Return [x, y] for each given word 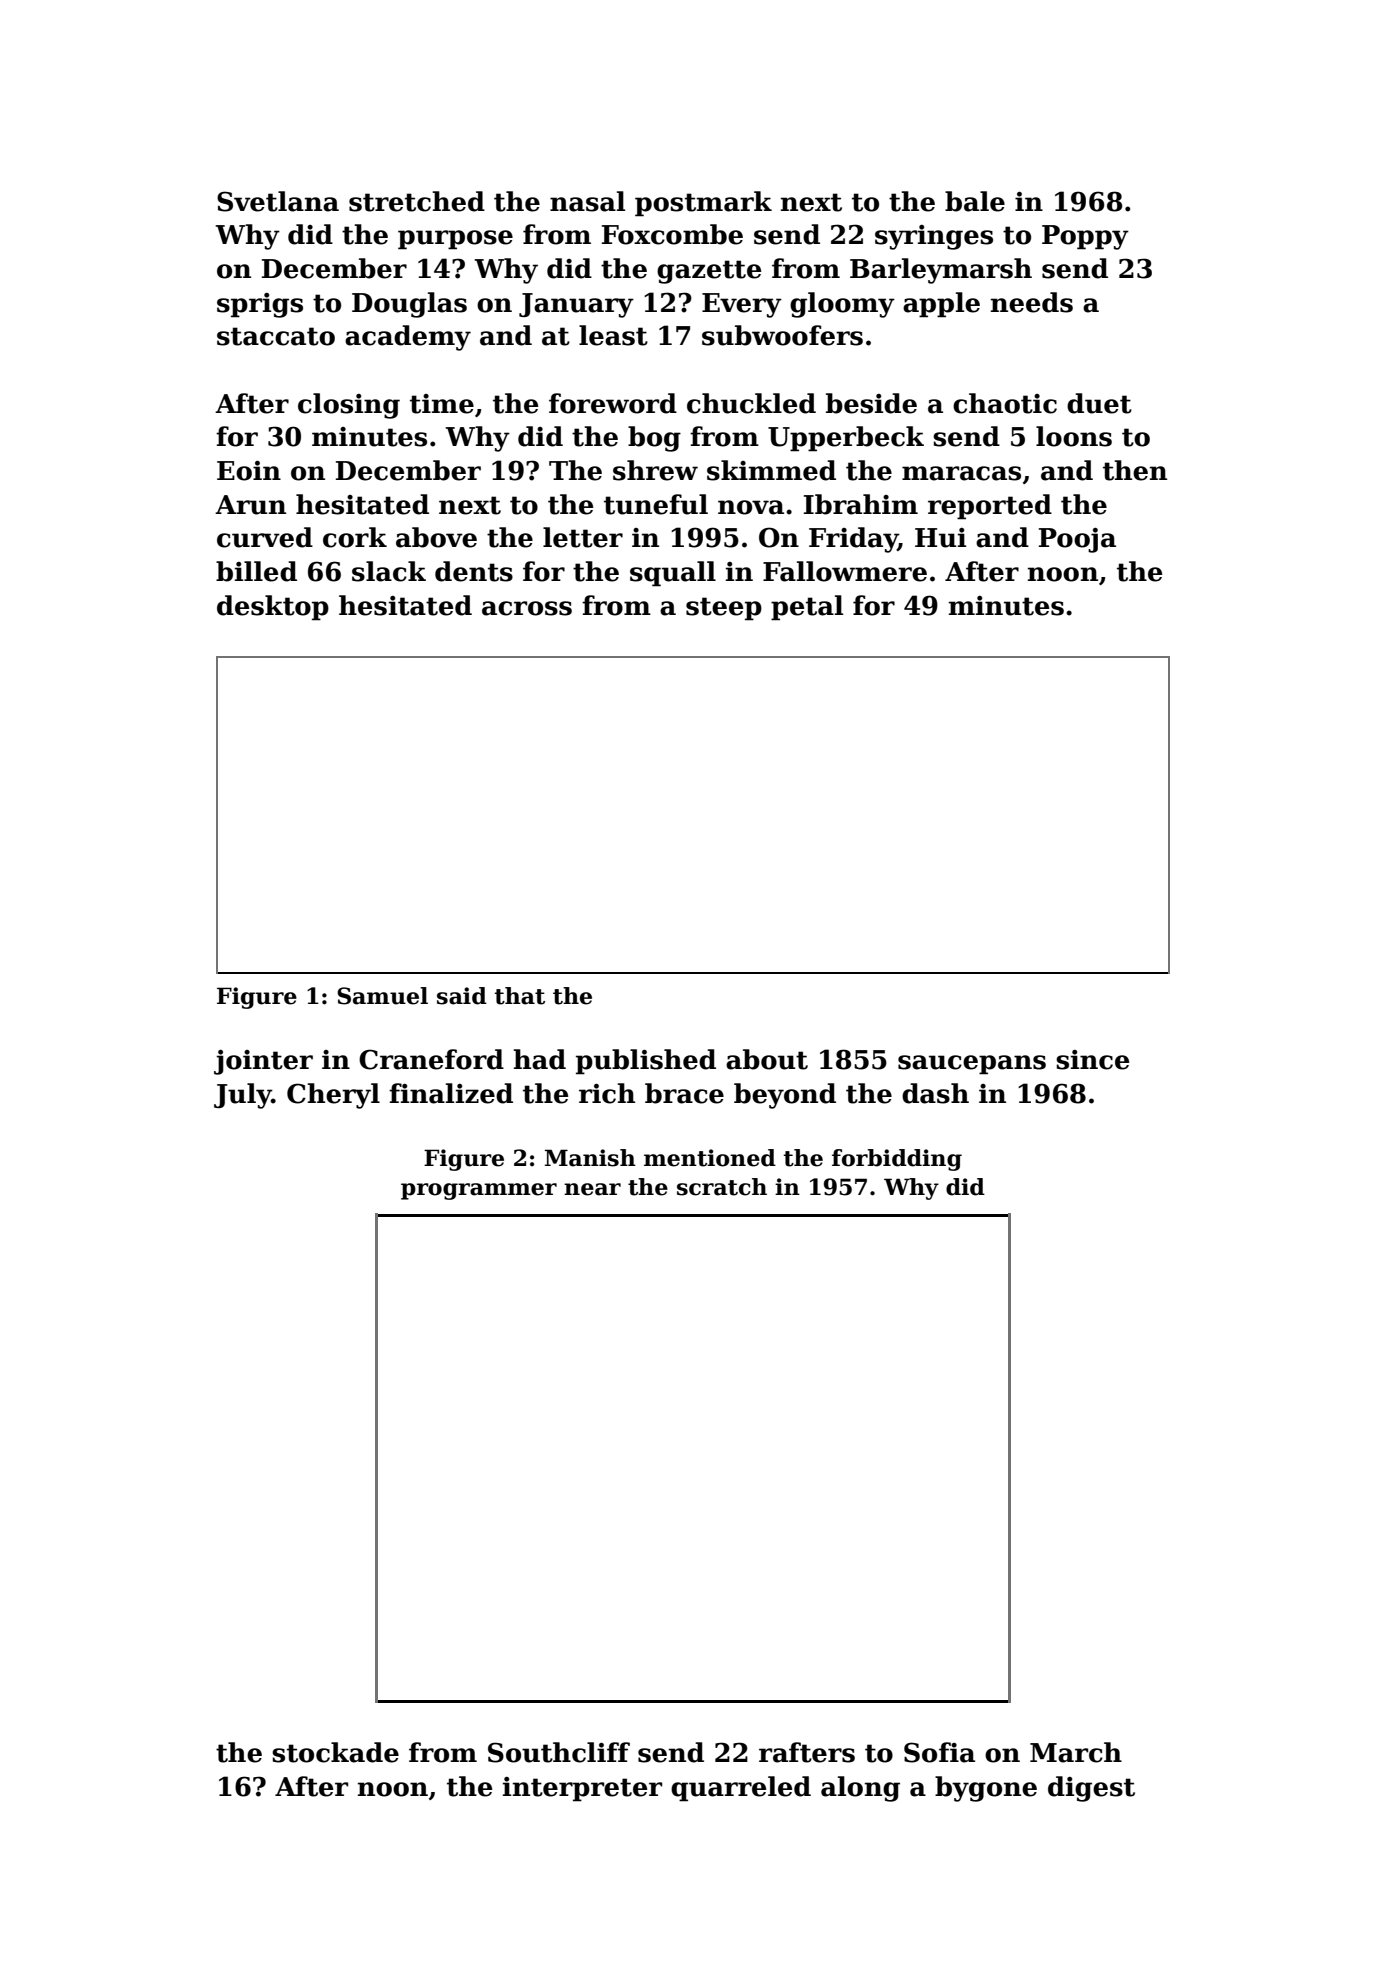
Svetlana [278, 201]
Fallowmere [845, 571]
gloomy [842, 305]
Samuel [382, 996]
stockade [335, 1752]
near [592, 1189]
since [1092, 1060]
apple [941, 305]
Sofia [939, 1752]
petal [807, 608]
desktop [273, 608]
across [527, 608]
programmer [479, 1191]
